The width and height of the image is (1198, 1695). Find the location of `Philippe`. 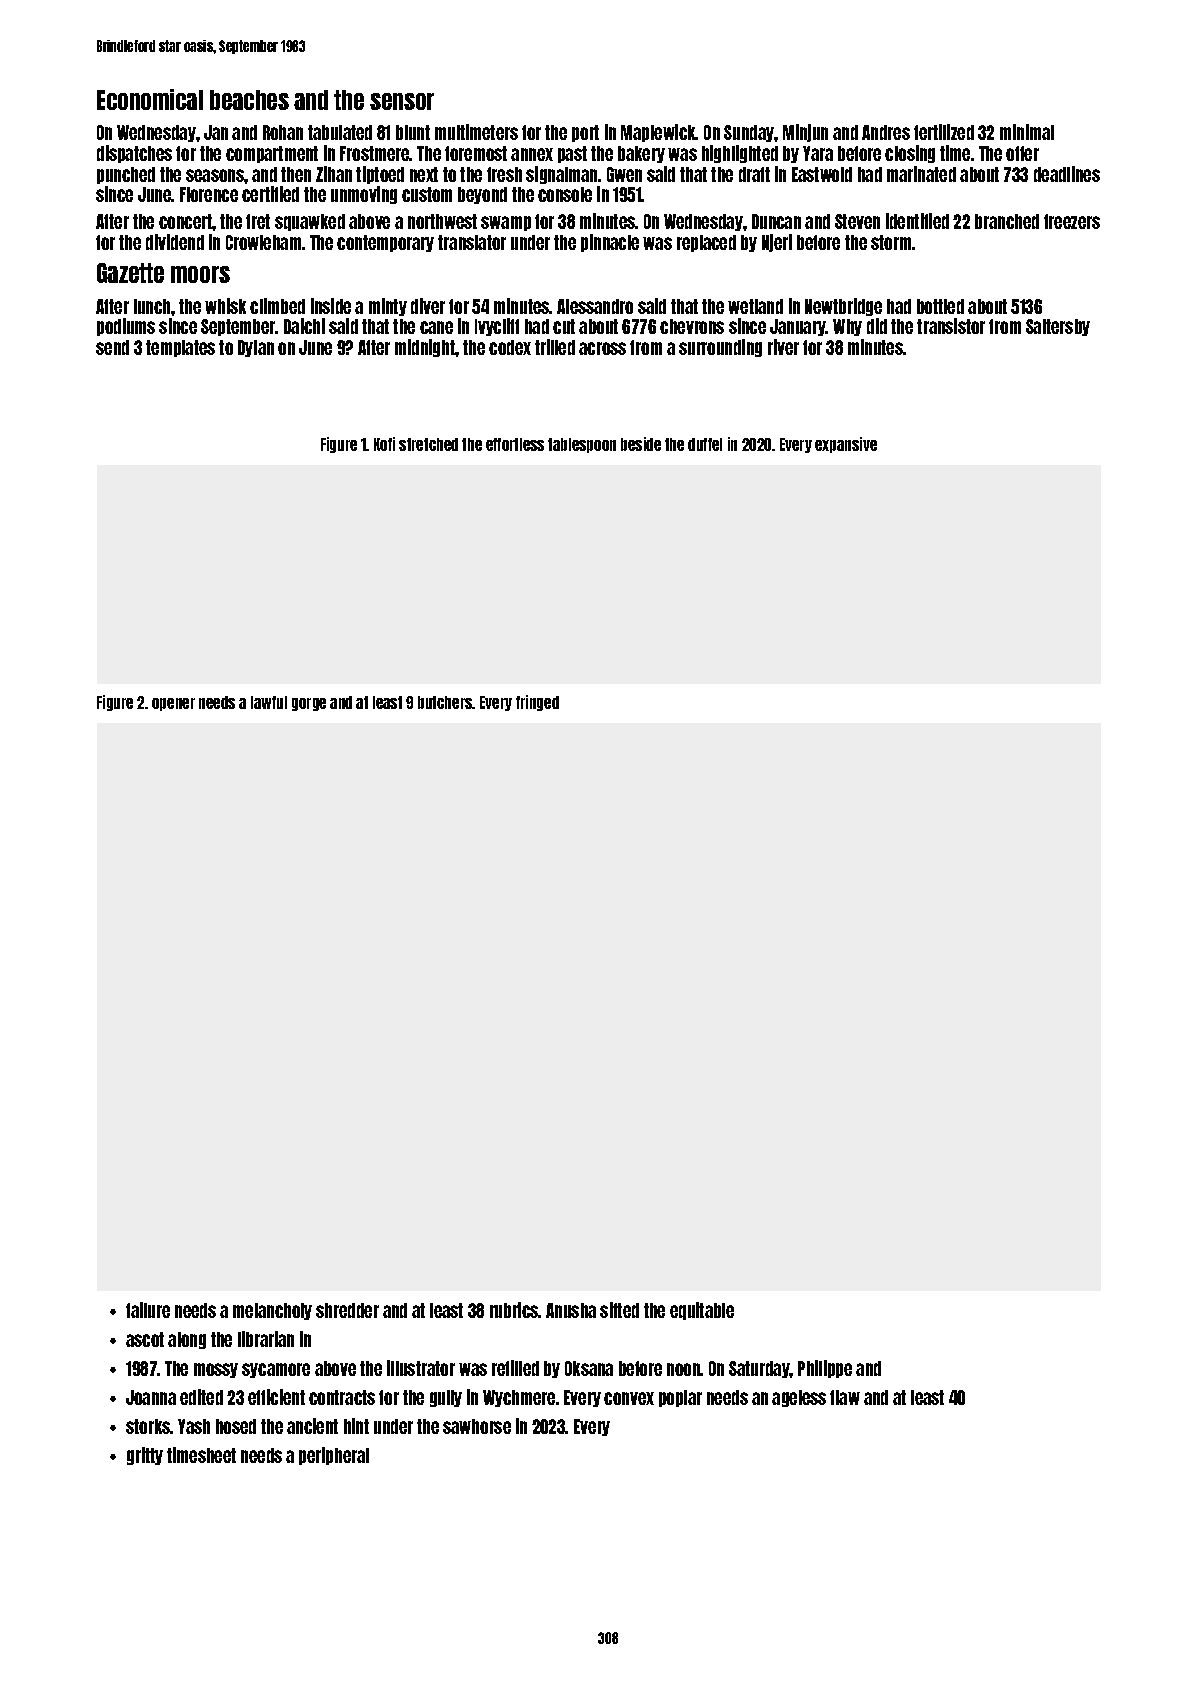

Philippe is located at coordinates (825, 1369).
